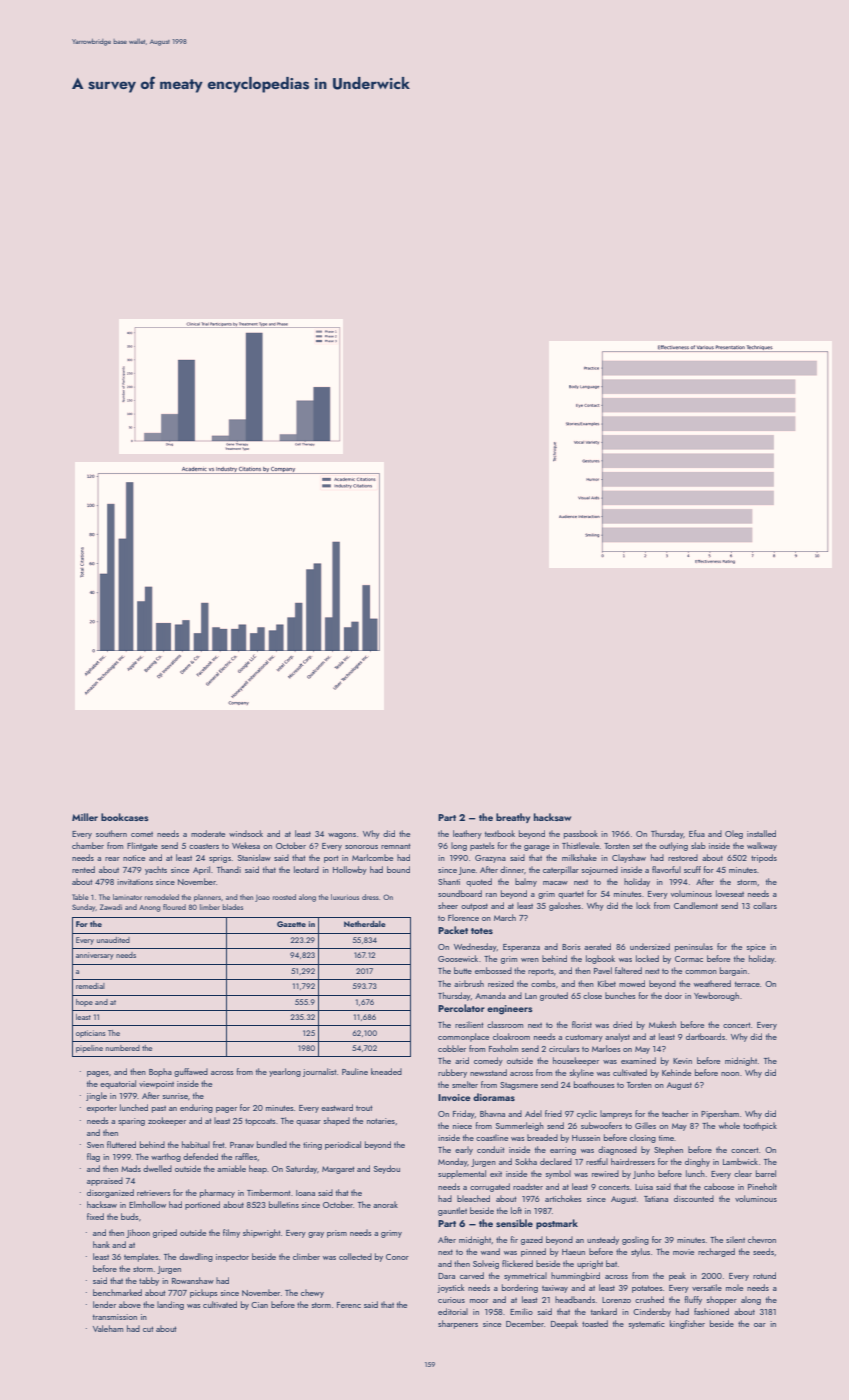 The width and height of the screenshot is (849, 1400). Describe the element at coordinates (142, 846) in the screenshot. I see `Flintgate` at that location.
